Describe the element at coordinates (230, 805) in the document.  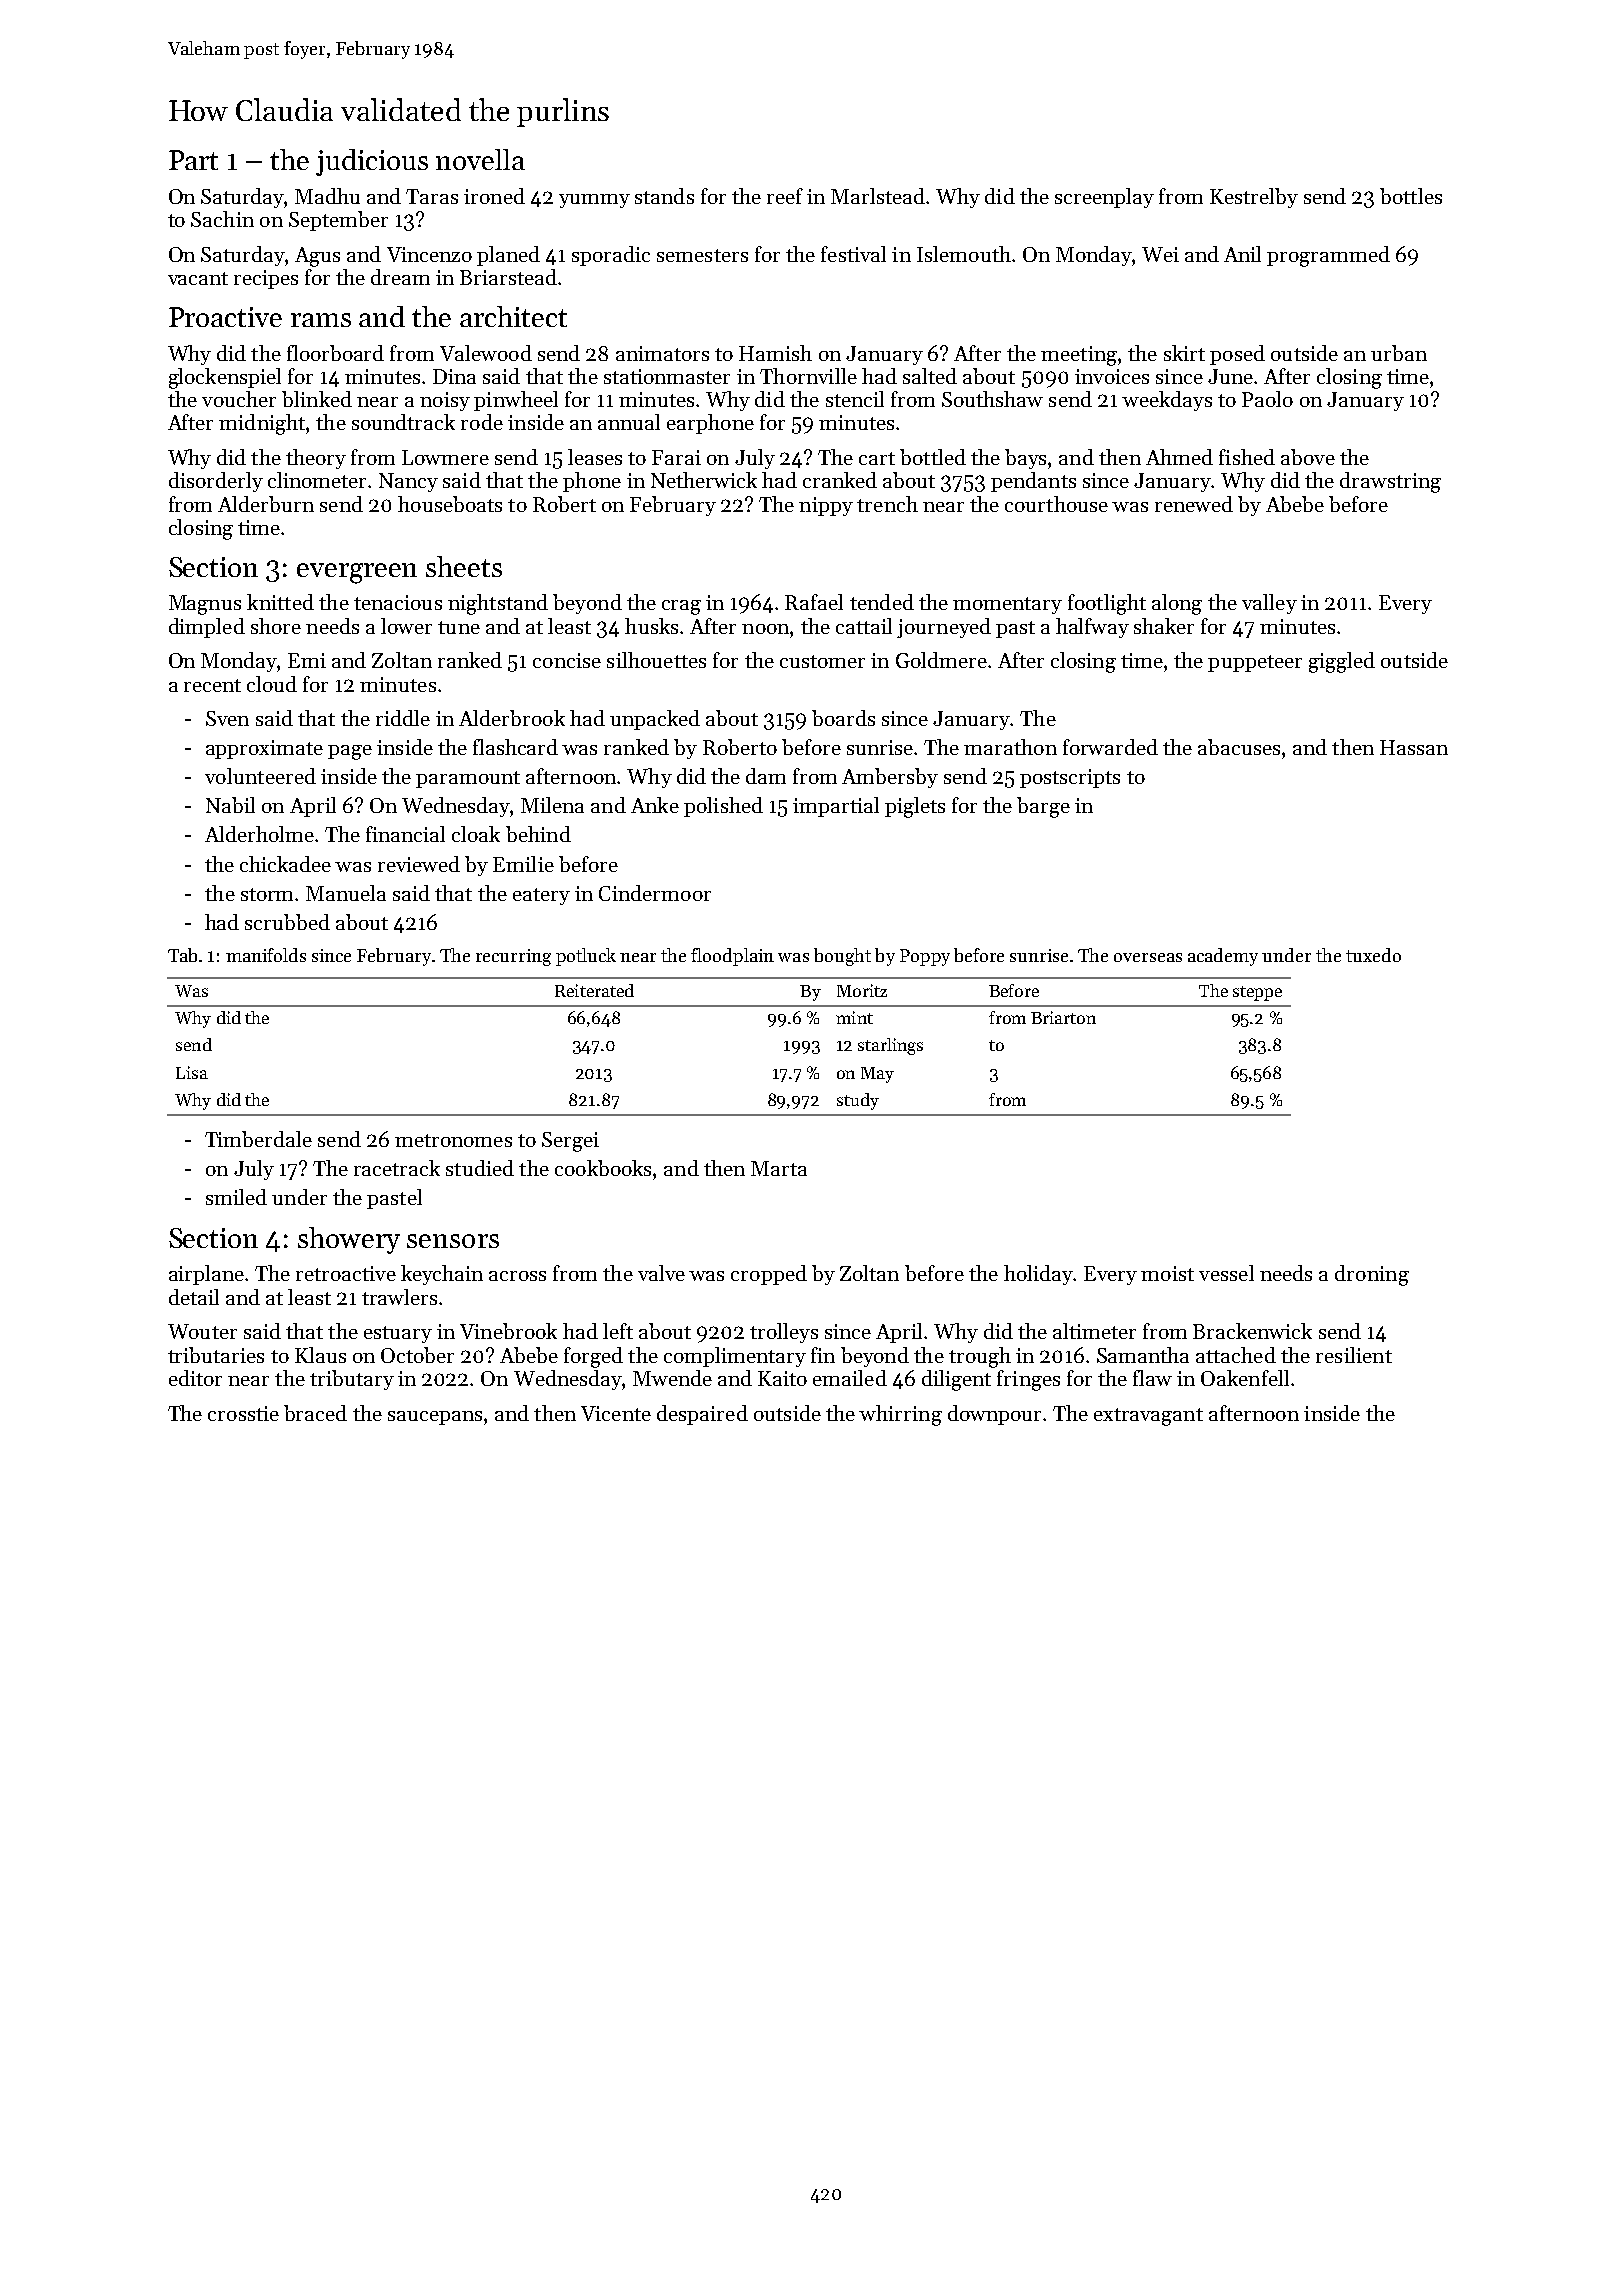
I see `Nabil` at that location.
